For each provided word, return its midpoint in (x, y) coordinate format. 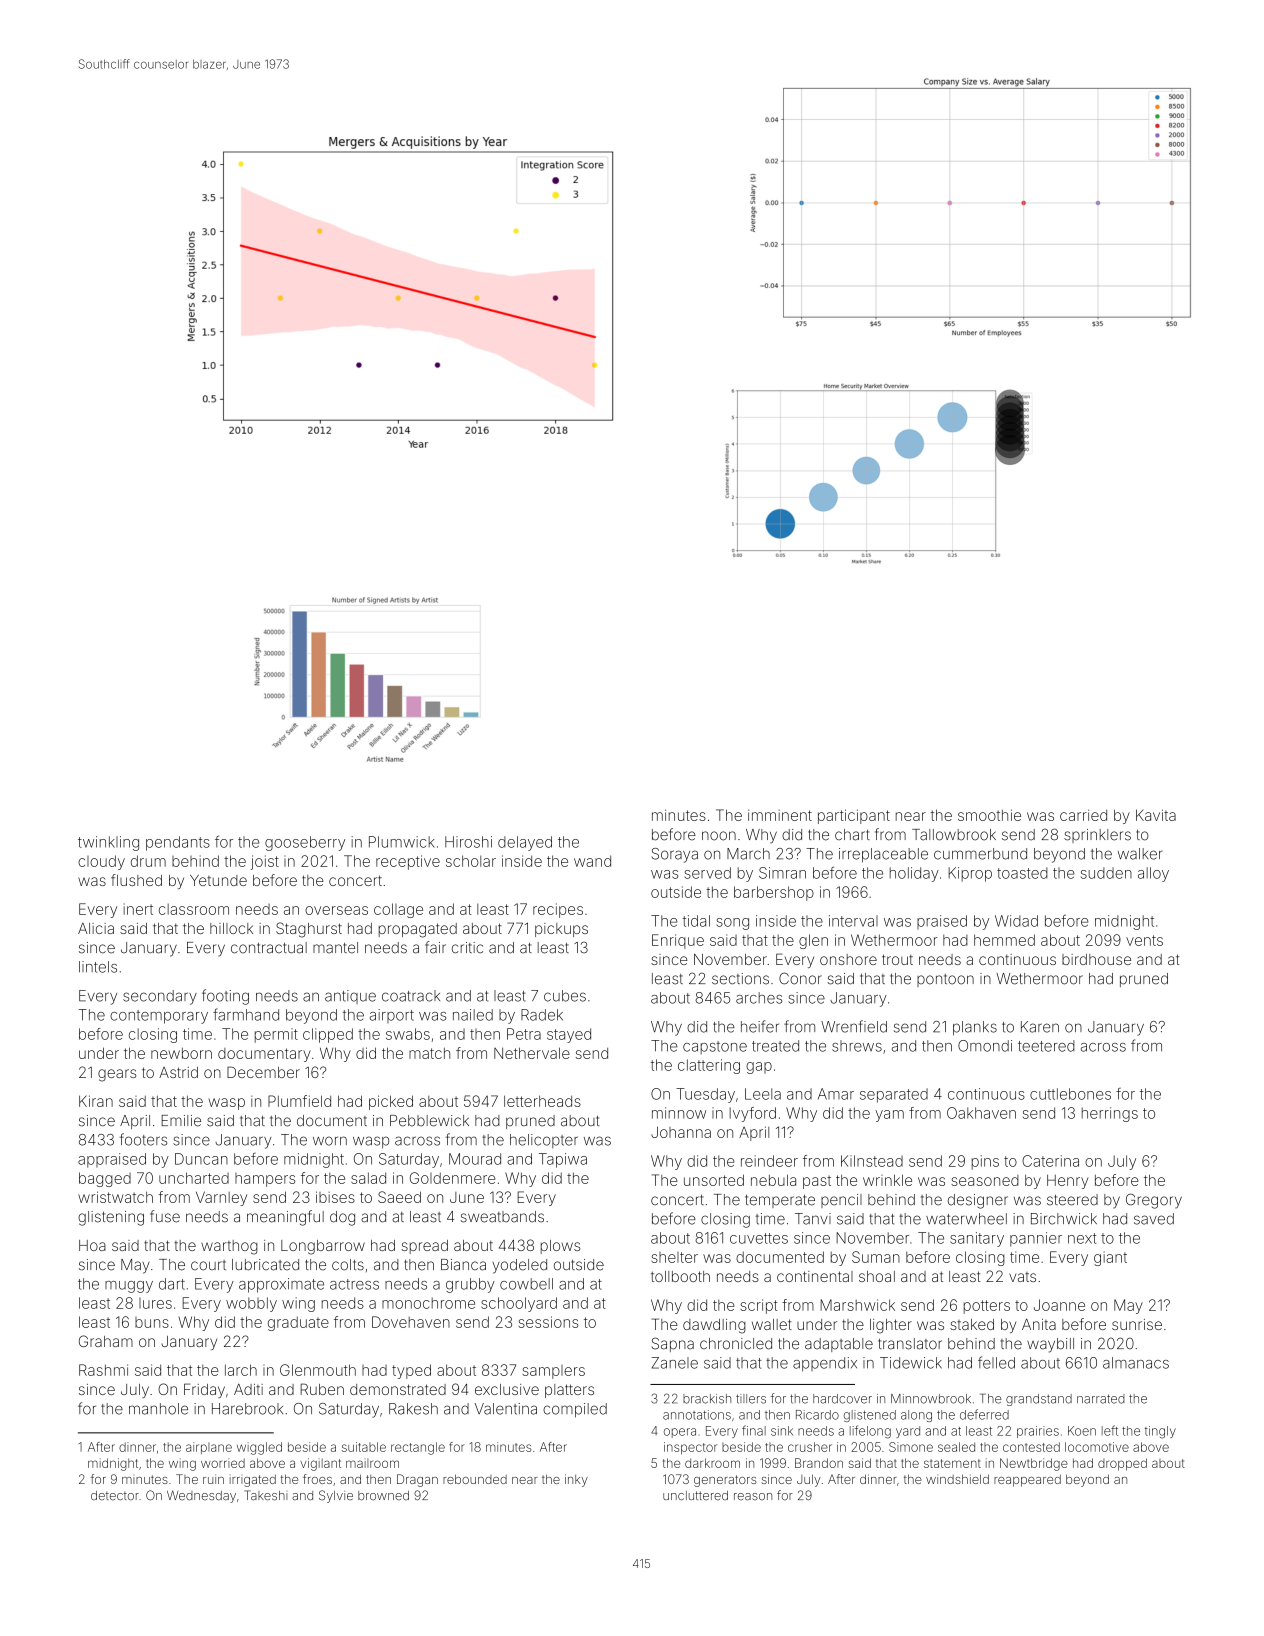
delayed (525, 843)
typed (411, 1371)
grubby (470, 1285)
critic (467, 948)
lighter (891, 1326)
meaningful (285, 1218)
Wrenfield (854, 1026)
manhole (158, 1409)
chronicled (736, 1344)
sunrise (1137, 1324)
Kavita (1156, 815)
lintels (98, 967)
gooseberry (305, 843)
